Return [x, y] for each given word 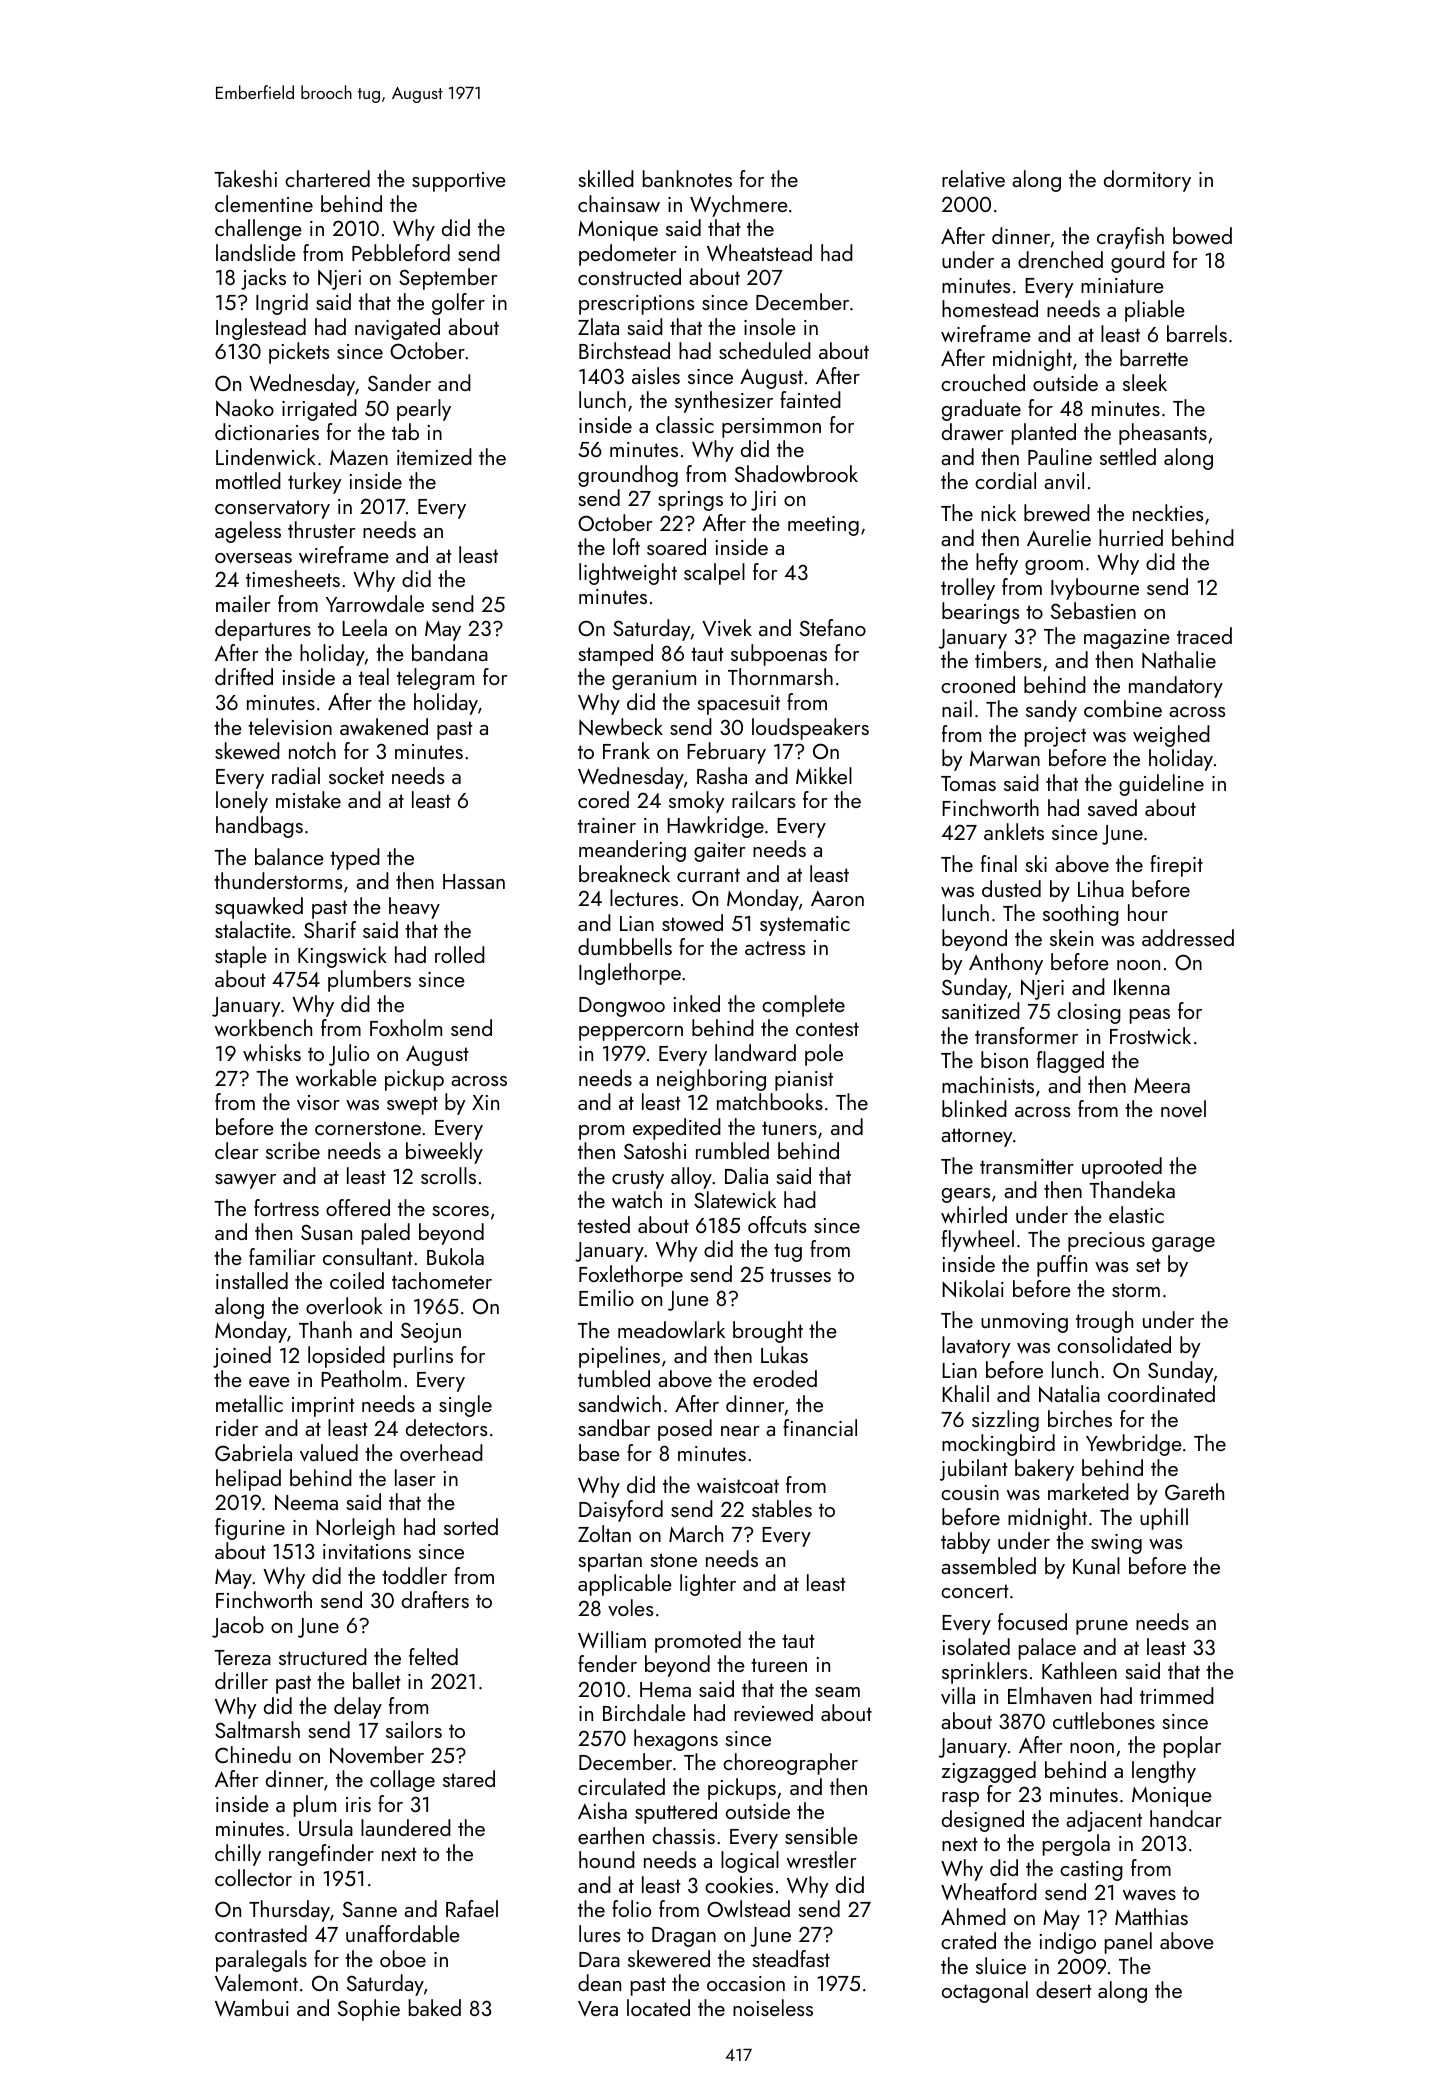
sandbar [614, 1427]
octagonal [985, 1992]
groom [1054, 567]
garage [1183, 1244]
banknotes [687, 178]
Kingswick [342, 957]
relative [973, 178]
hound [607, 1859]
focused [1032, 1621]
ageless [248, 532]
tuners [789, 1128]
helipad [248, 1480]
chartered [327, 178]
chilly [238, 1855]
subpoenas [779, 655]
